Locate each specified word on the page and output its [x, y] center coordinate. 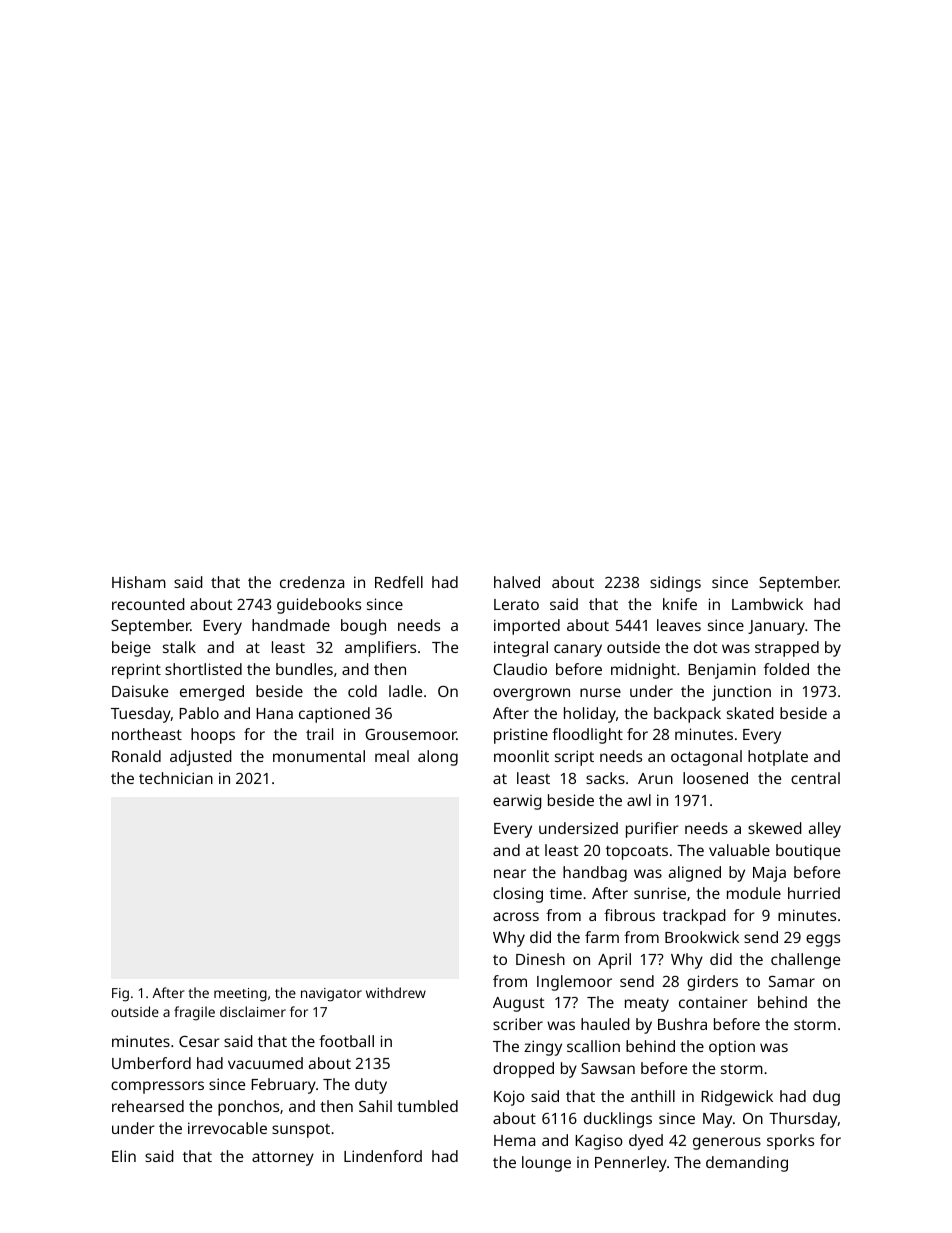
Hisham [139, 582]
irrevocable [227, 1128]
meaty [647, 1005]
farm [602, 937]
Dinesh [540, 959]
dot [706, 647]
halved [517, 582]
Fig [120, 995]
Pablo [199, 713]
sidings [675, 584]
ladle [405, 691]
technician [176, 778]
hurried [814, 893]
